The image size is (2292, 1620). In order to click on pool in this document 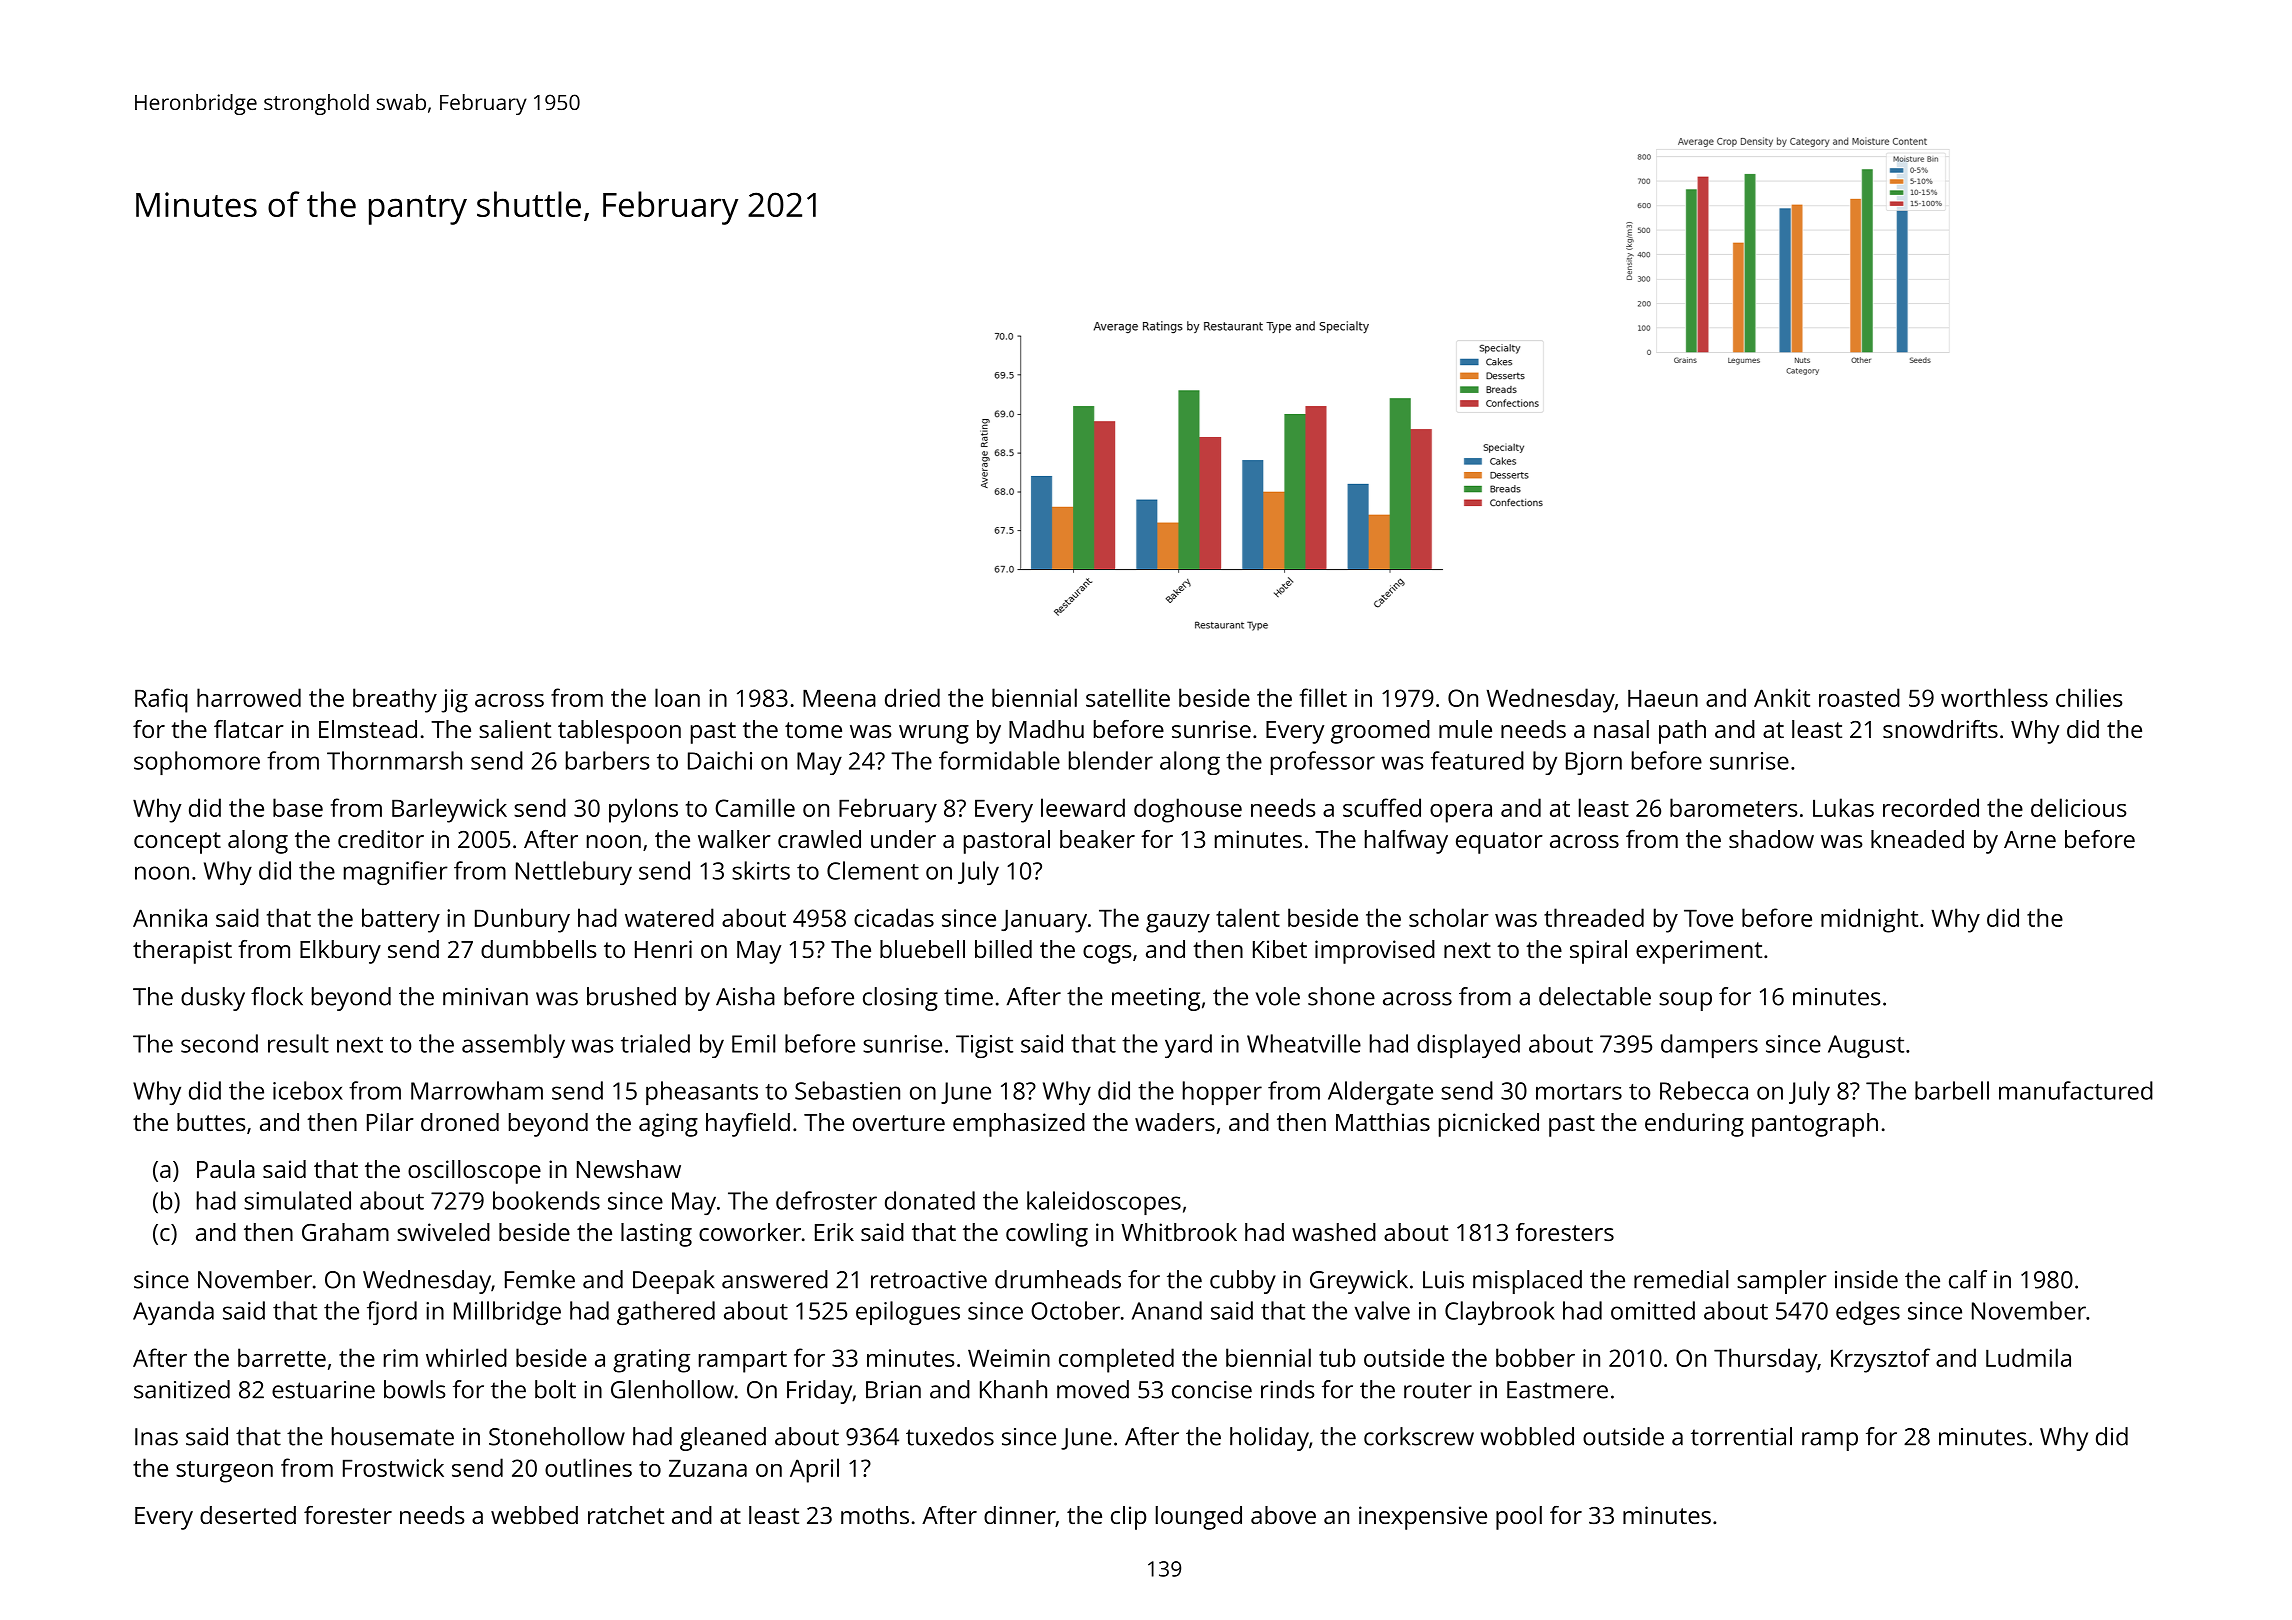, I will do `click(1519, 1518)`.
